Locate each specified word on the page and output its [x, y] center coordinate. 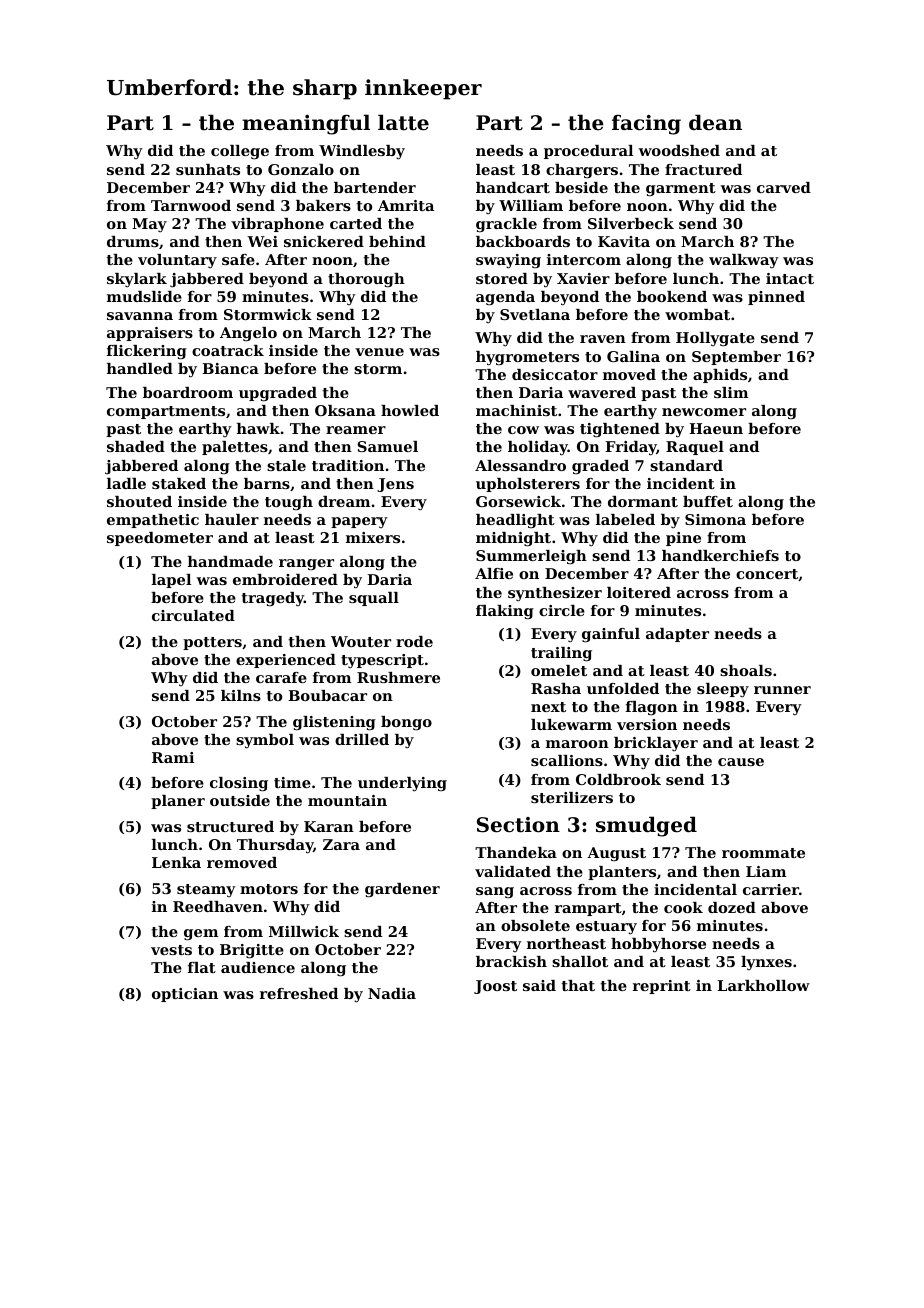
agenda [505, 298]
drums [133, 241]
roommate [763, 853]
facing [646, 125]
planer [178, 802]
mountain [347, 800]
